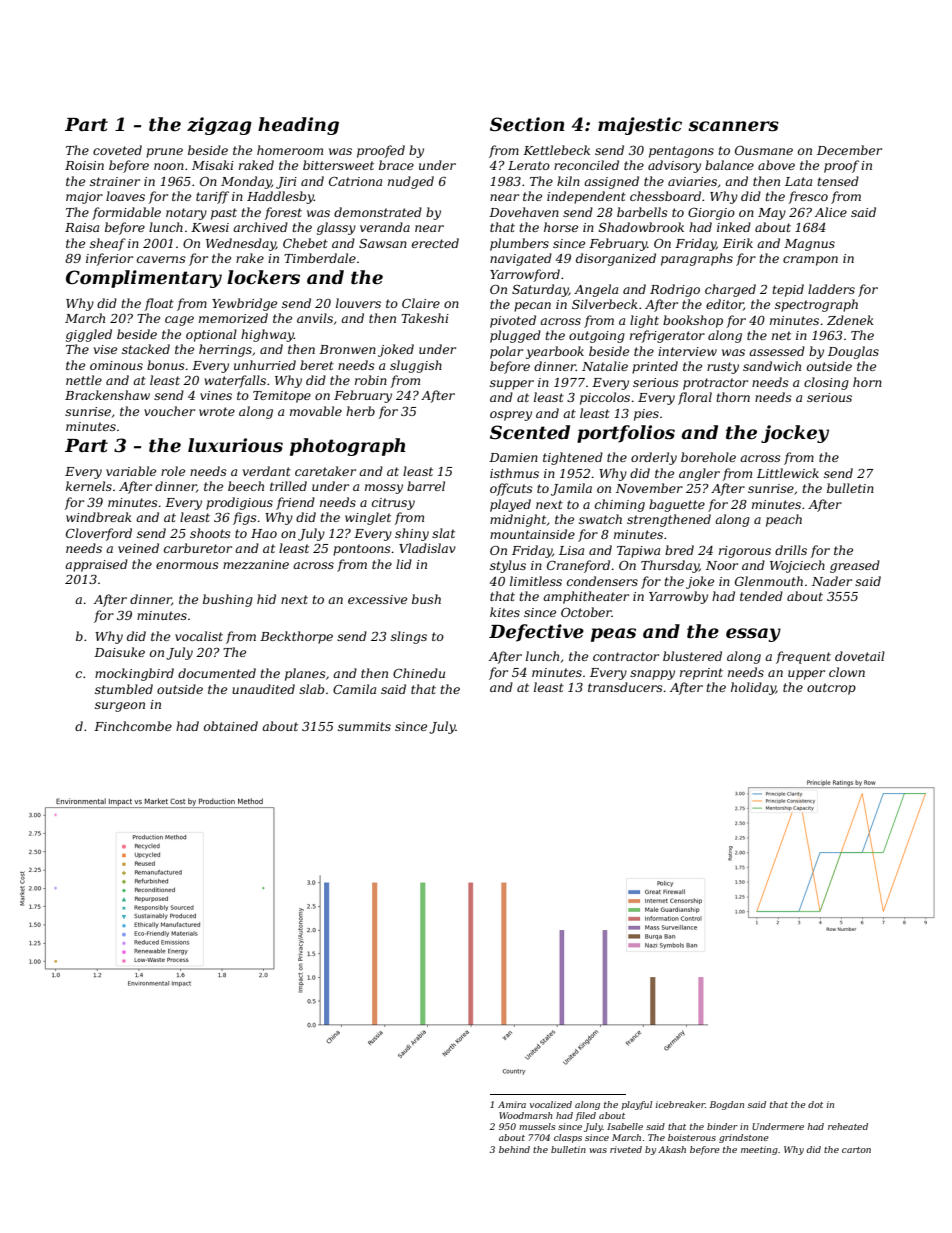  Describe the element at coordinates (838, 181) in the page. I see `tensed` at that location.
